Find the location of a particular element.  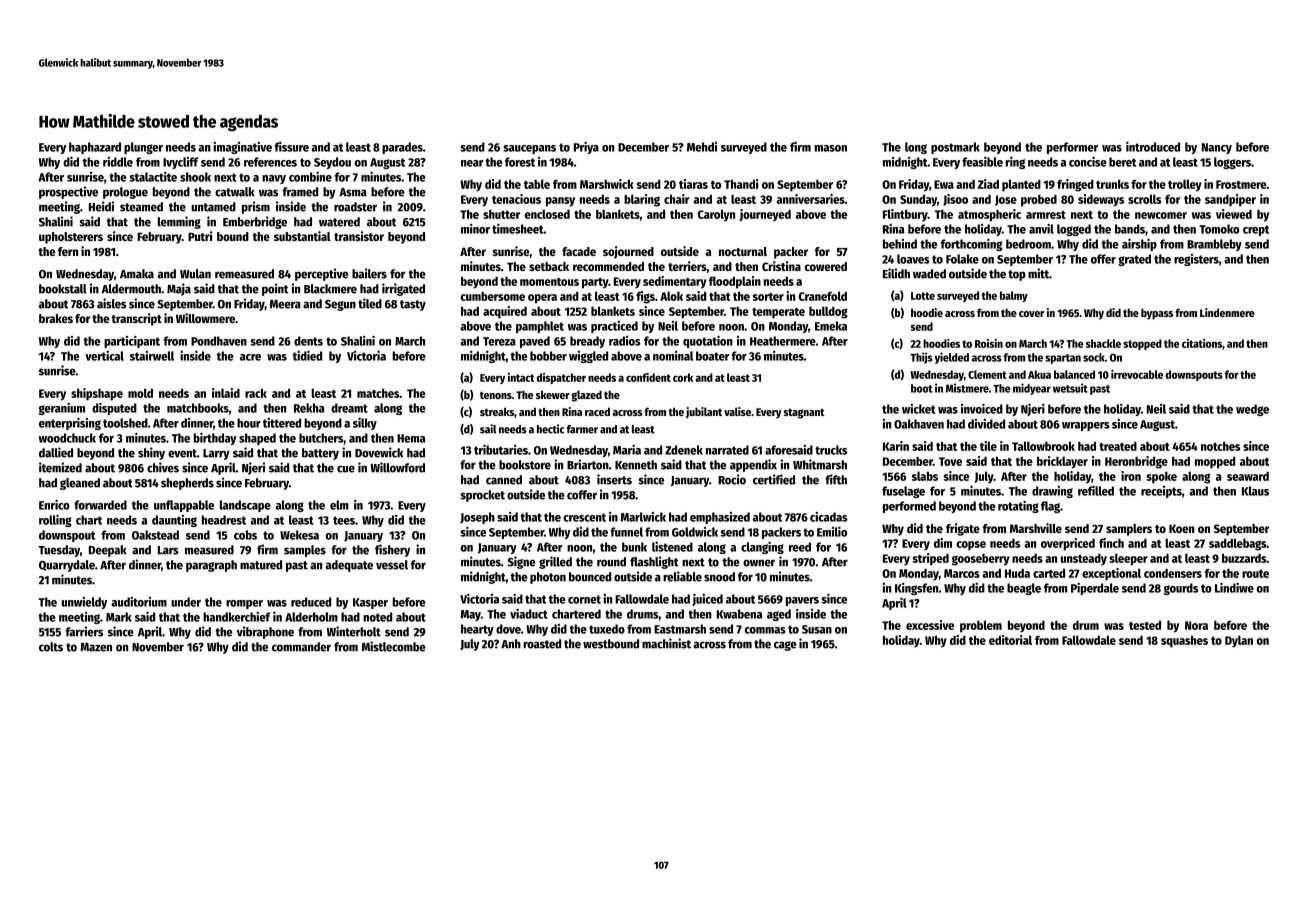

pansy is located at coordinates (560, 202).
